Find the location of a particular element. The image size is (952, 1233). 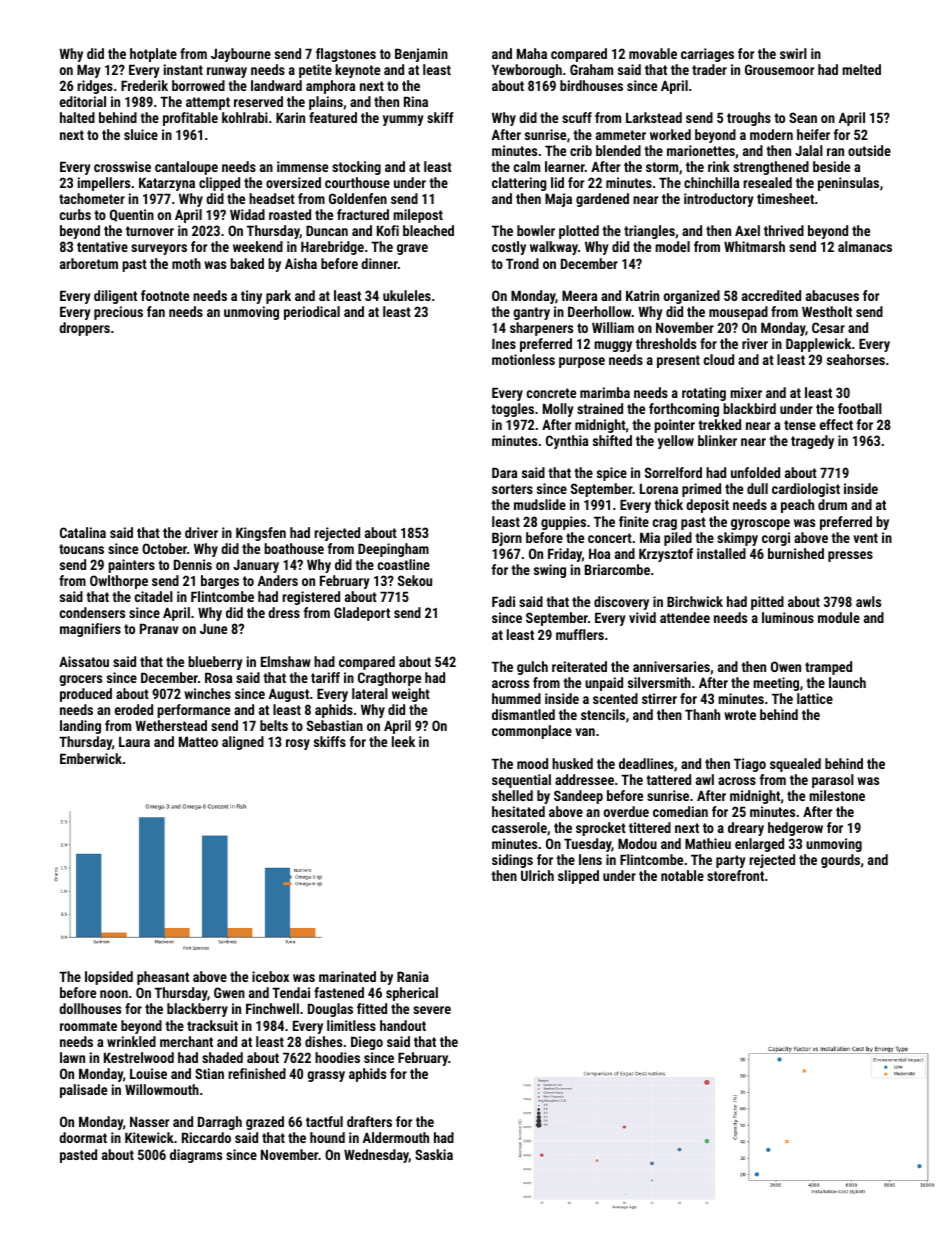

outside is located at coordinates (869, 150).
